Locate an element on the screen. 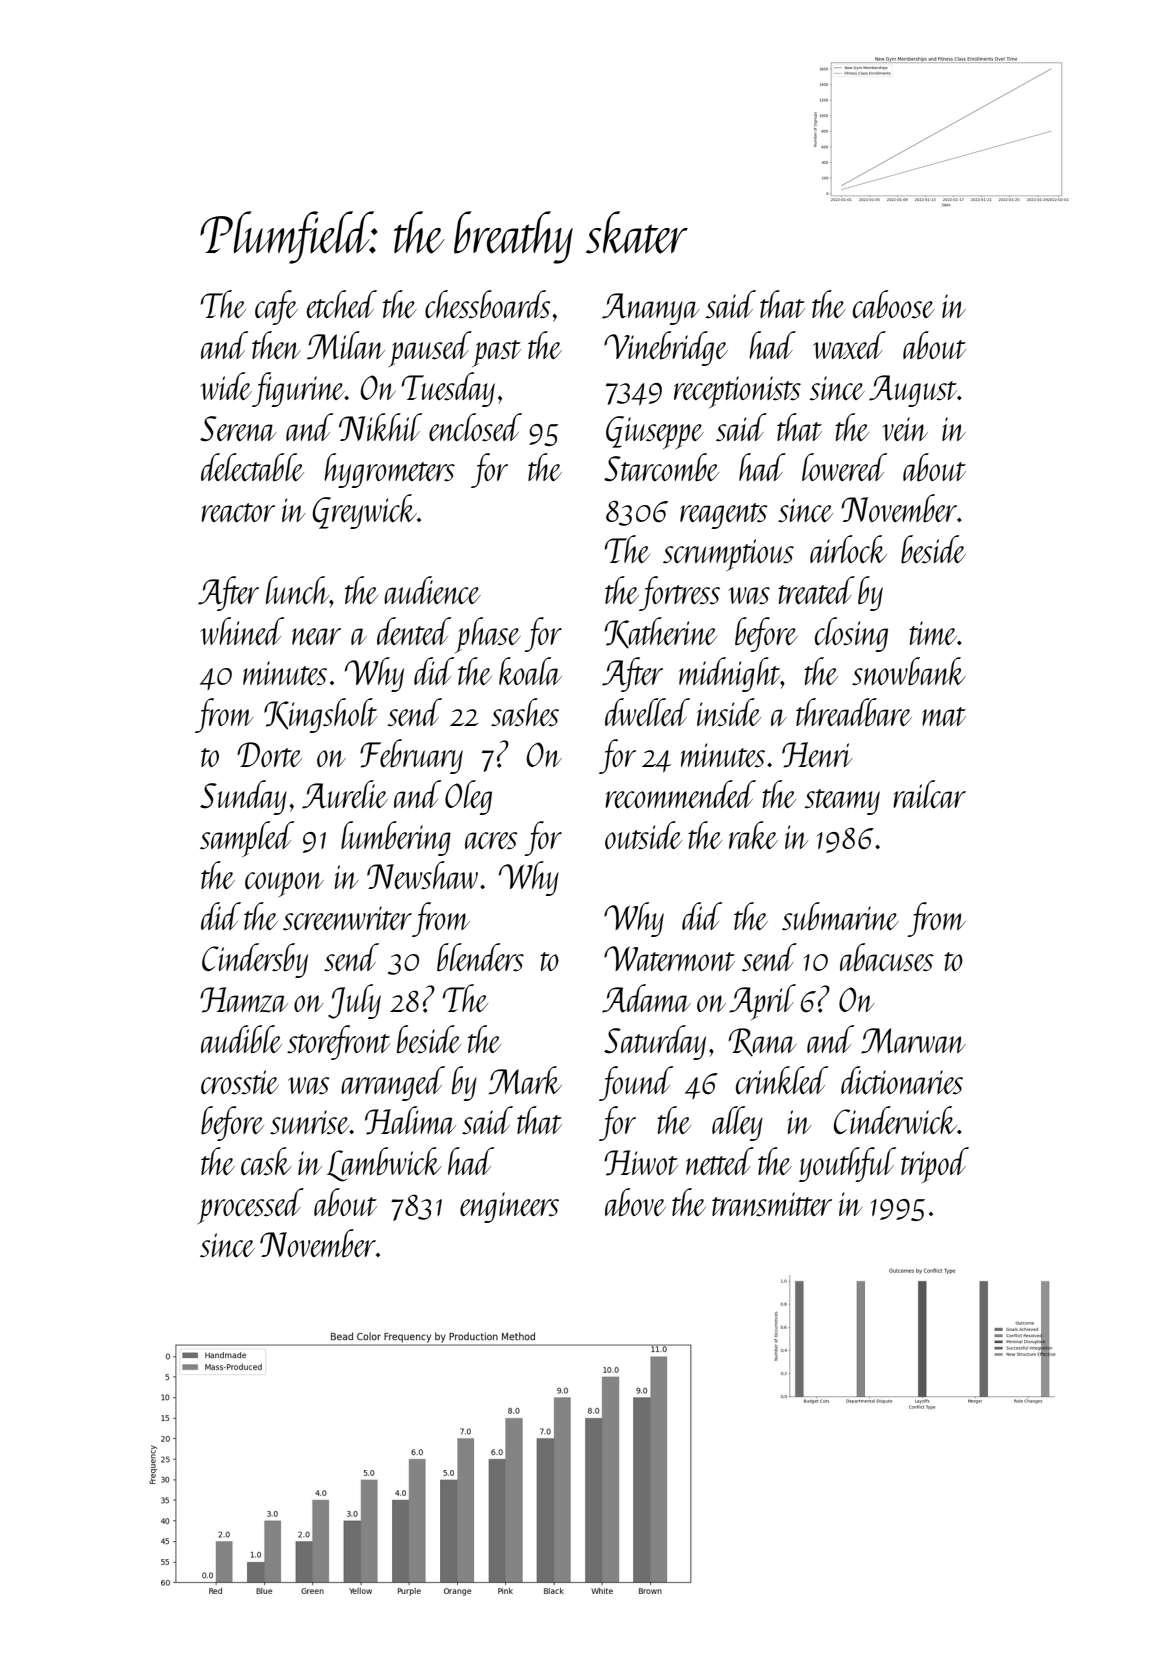 This screenshot has width=1165, height=1654. railcar is located at coordinates (929, 794).
